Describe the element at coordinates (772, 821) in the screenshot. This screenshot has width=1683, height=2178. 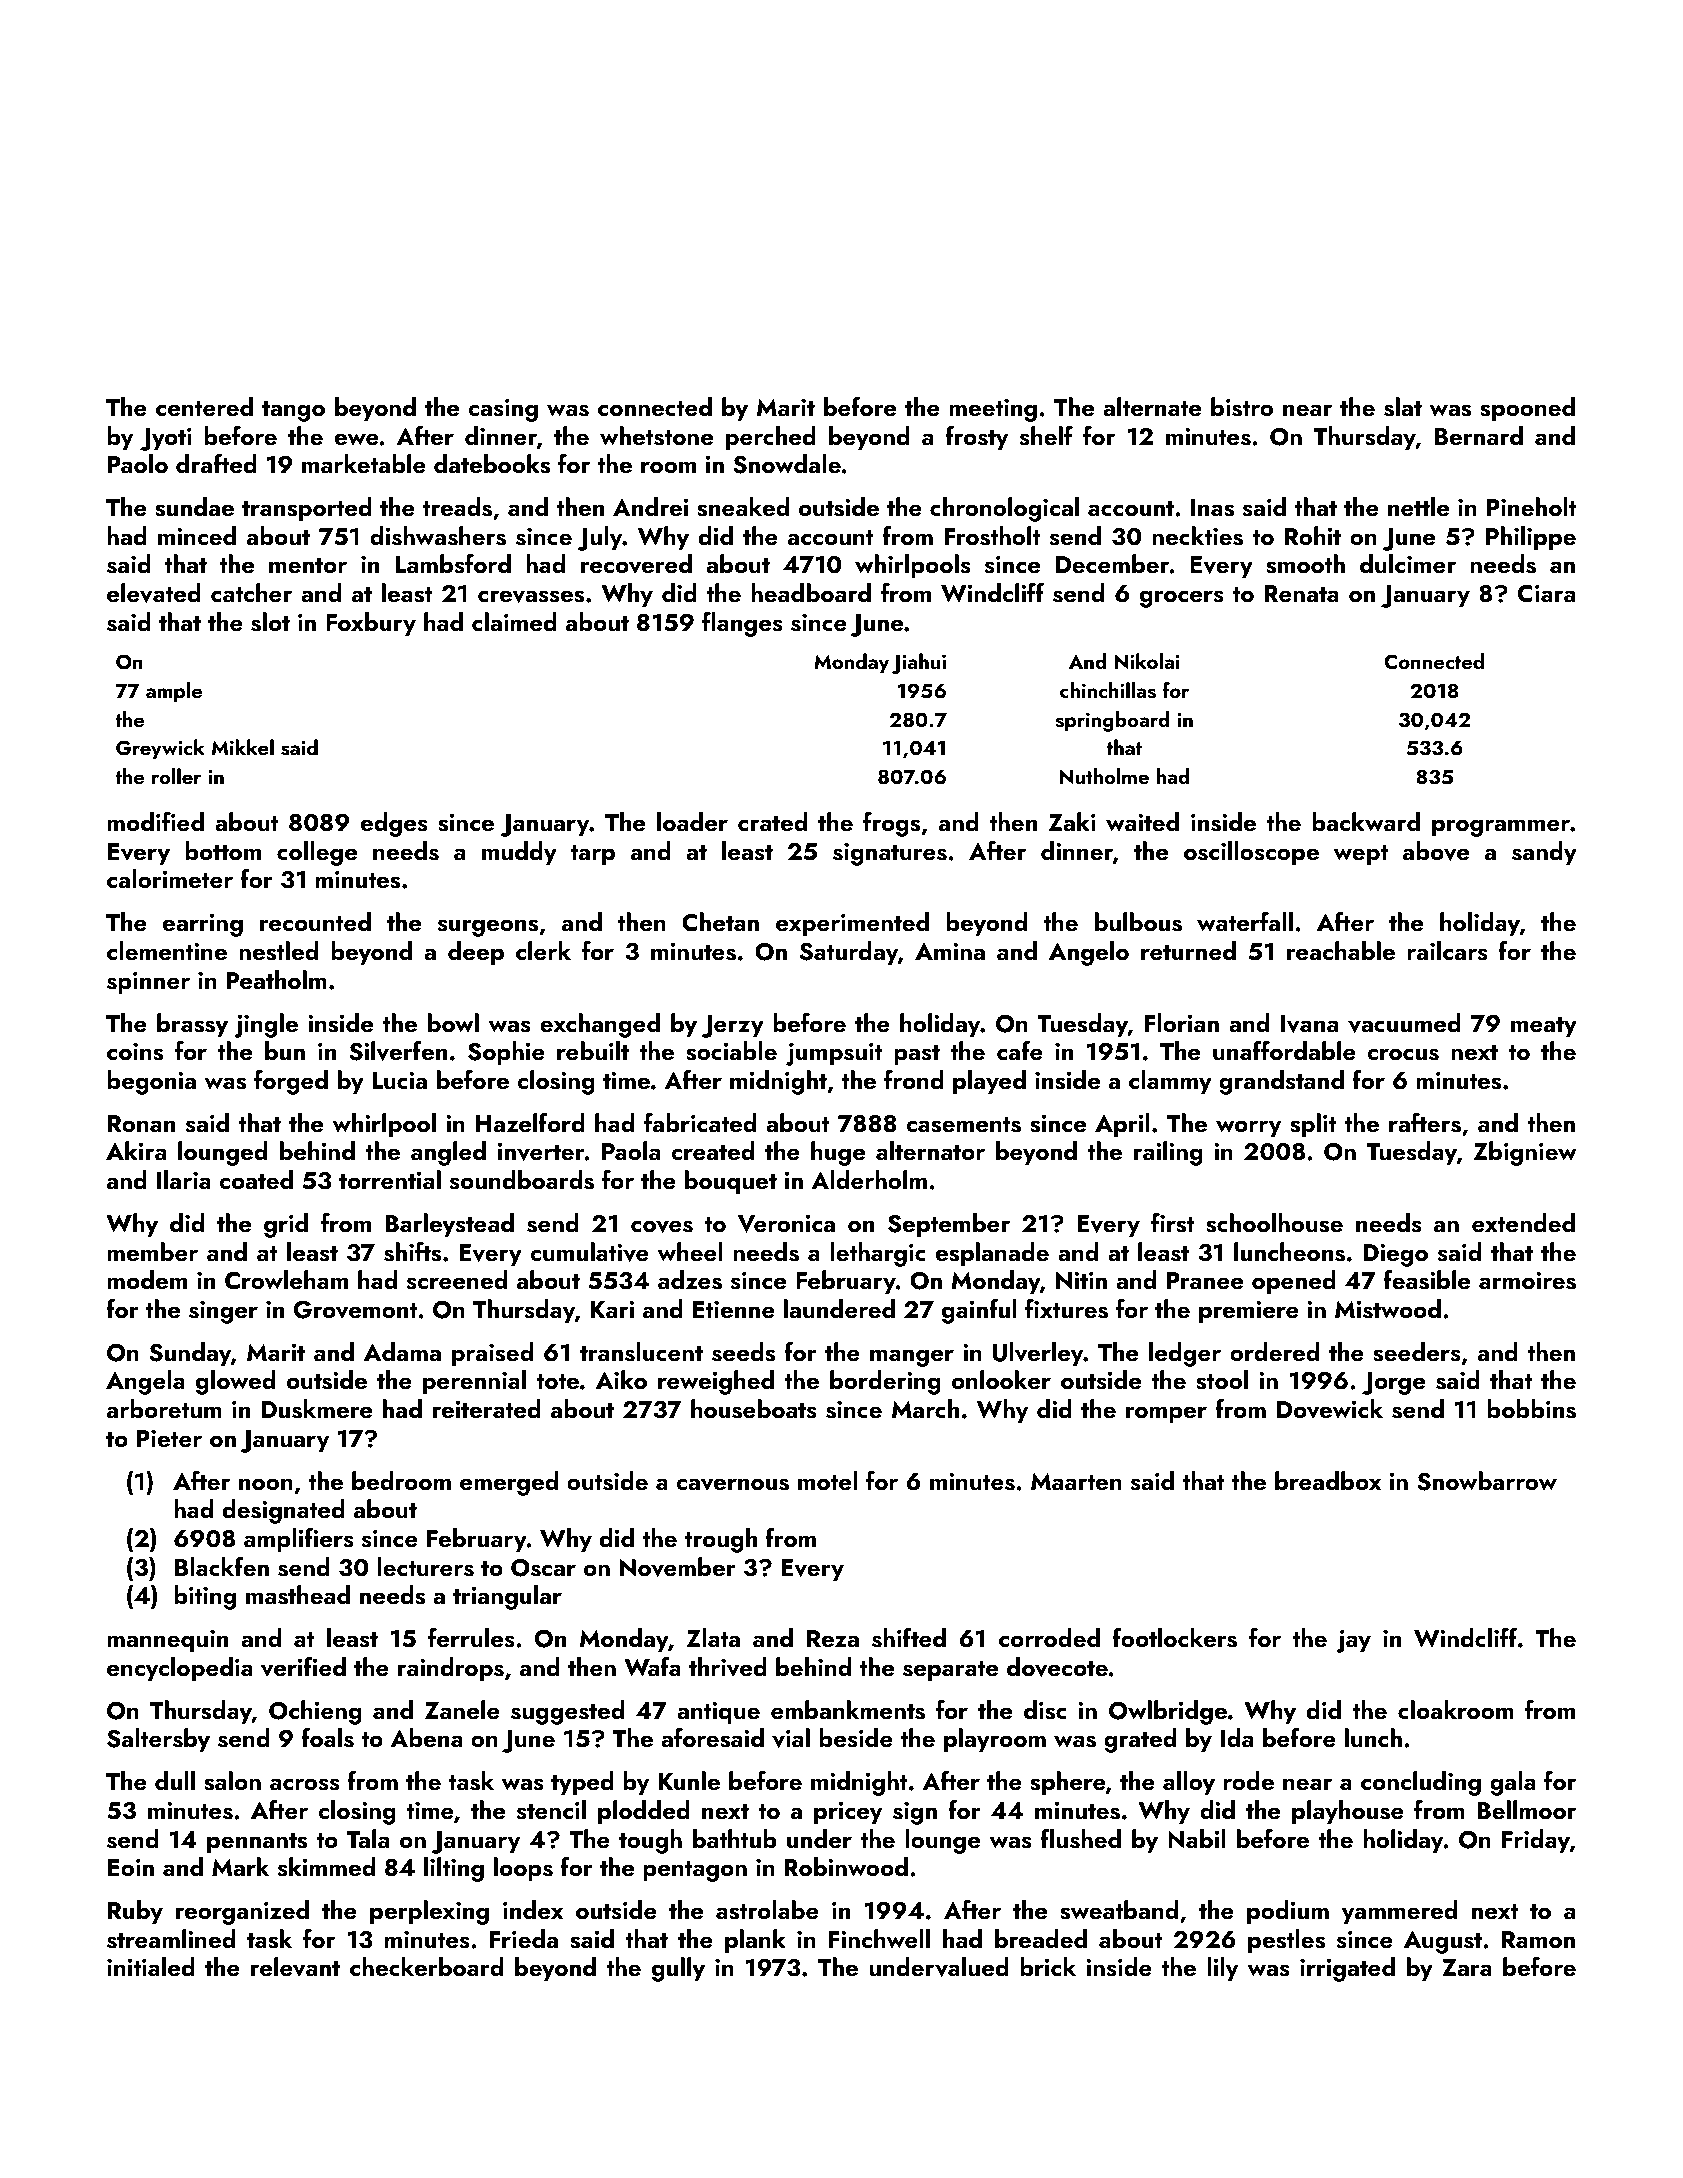
I see `crated` at that location.
